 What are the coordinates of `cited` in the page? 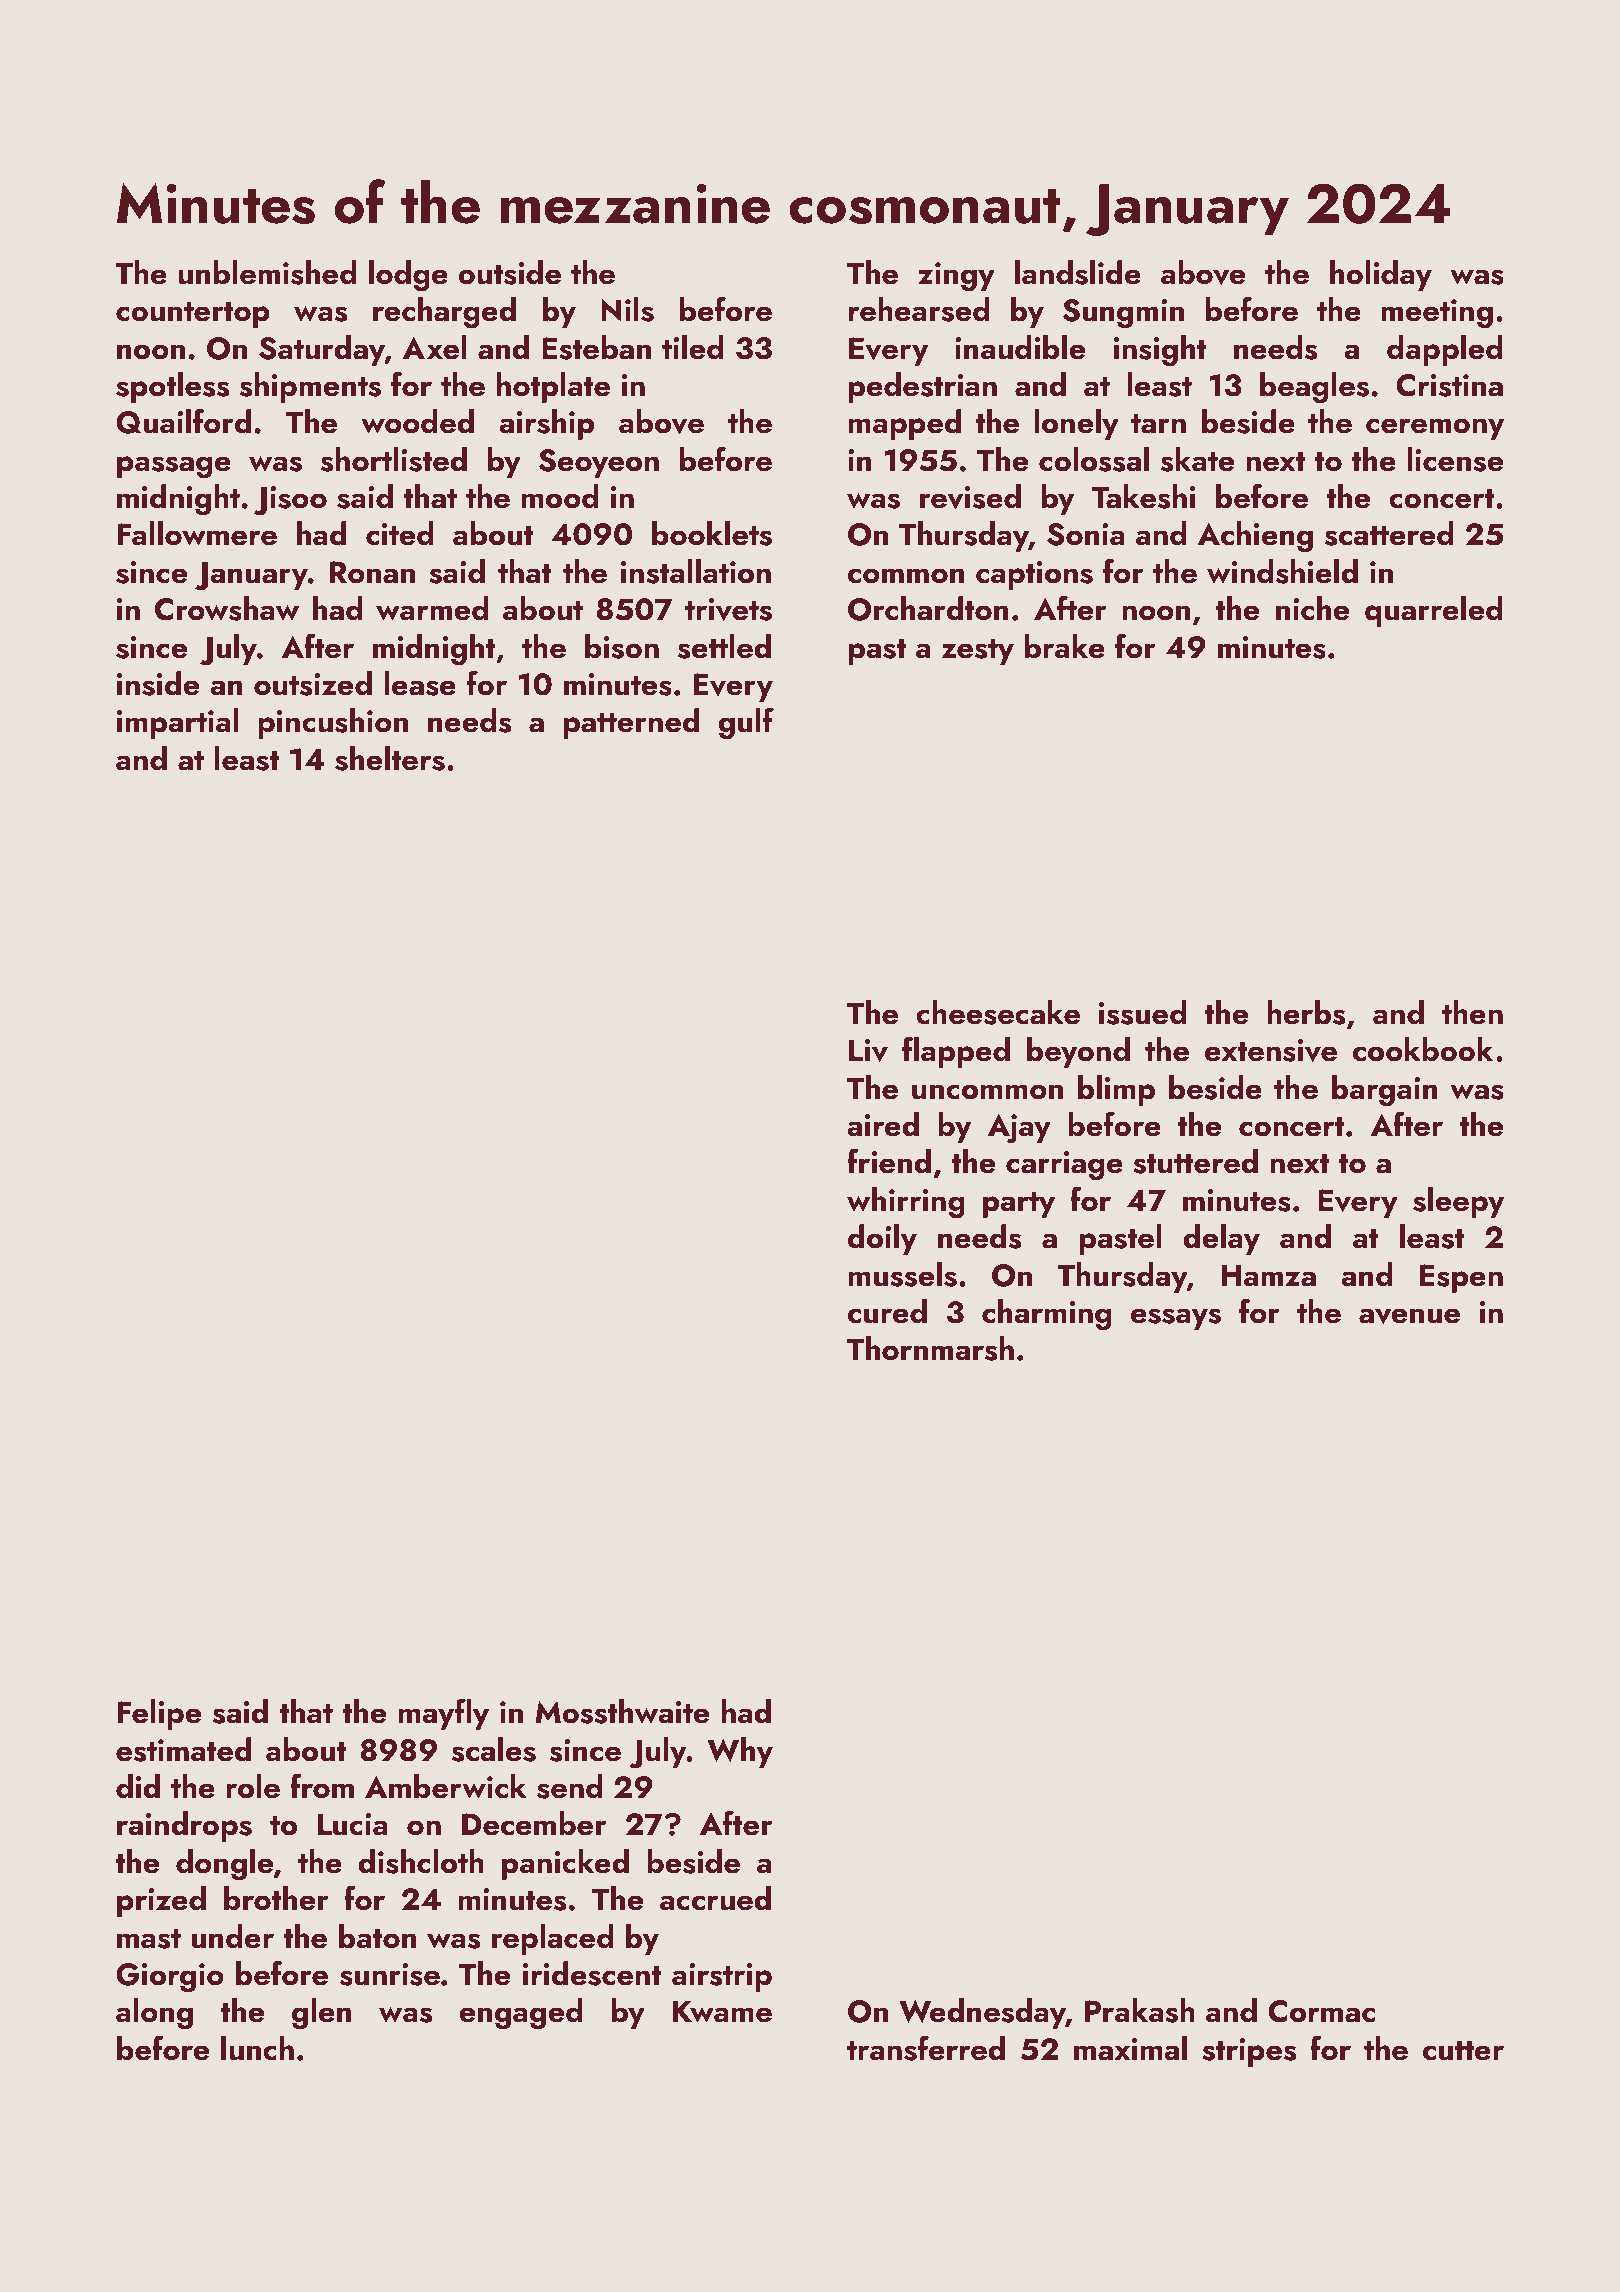 It's located at (400, 533).
